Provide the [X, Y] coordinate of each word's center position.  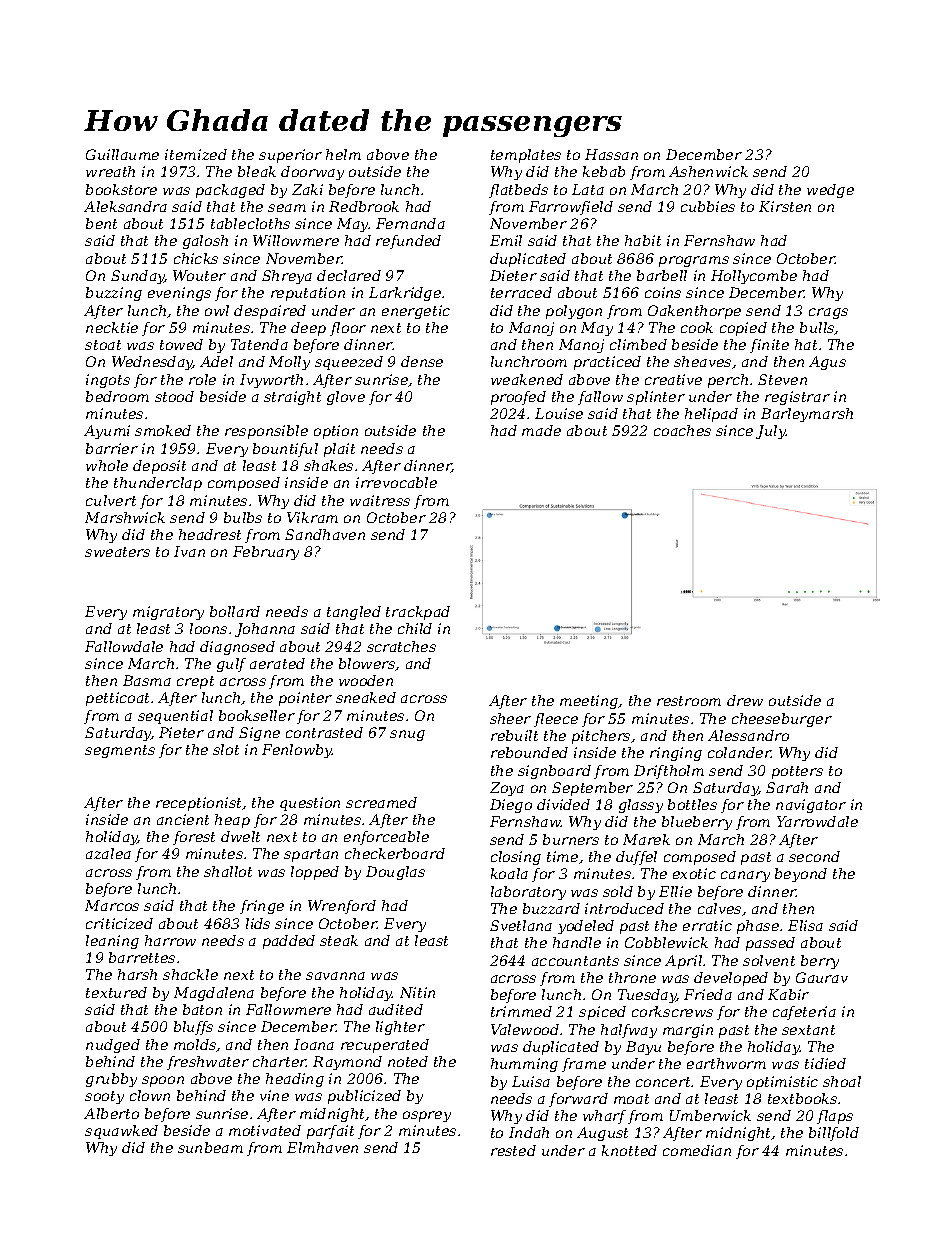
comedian [697, 1150]
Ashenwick [708, 171]
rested [513, 1150]
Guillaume [122, 154]
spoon [163, 1081]
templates [526, 156]
